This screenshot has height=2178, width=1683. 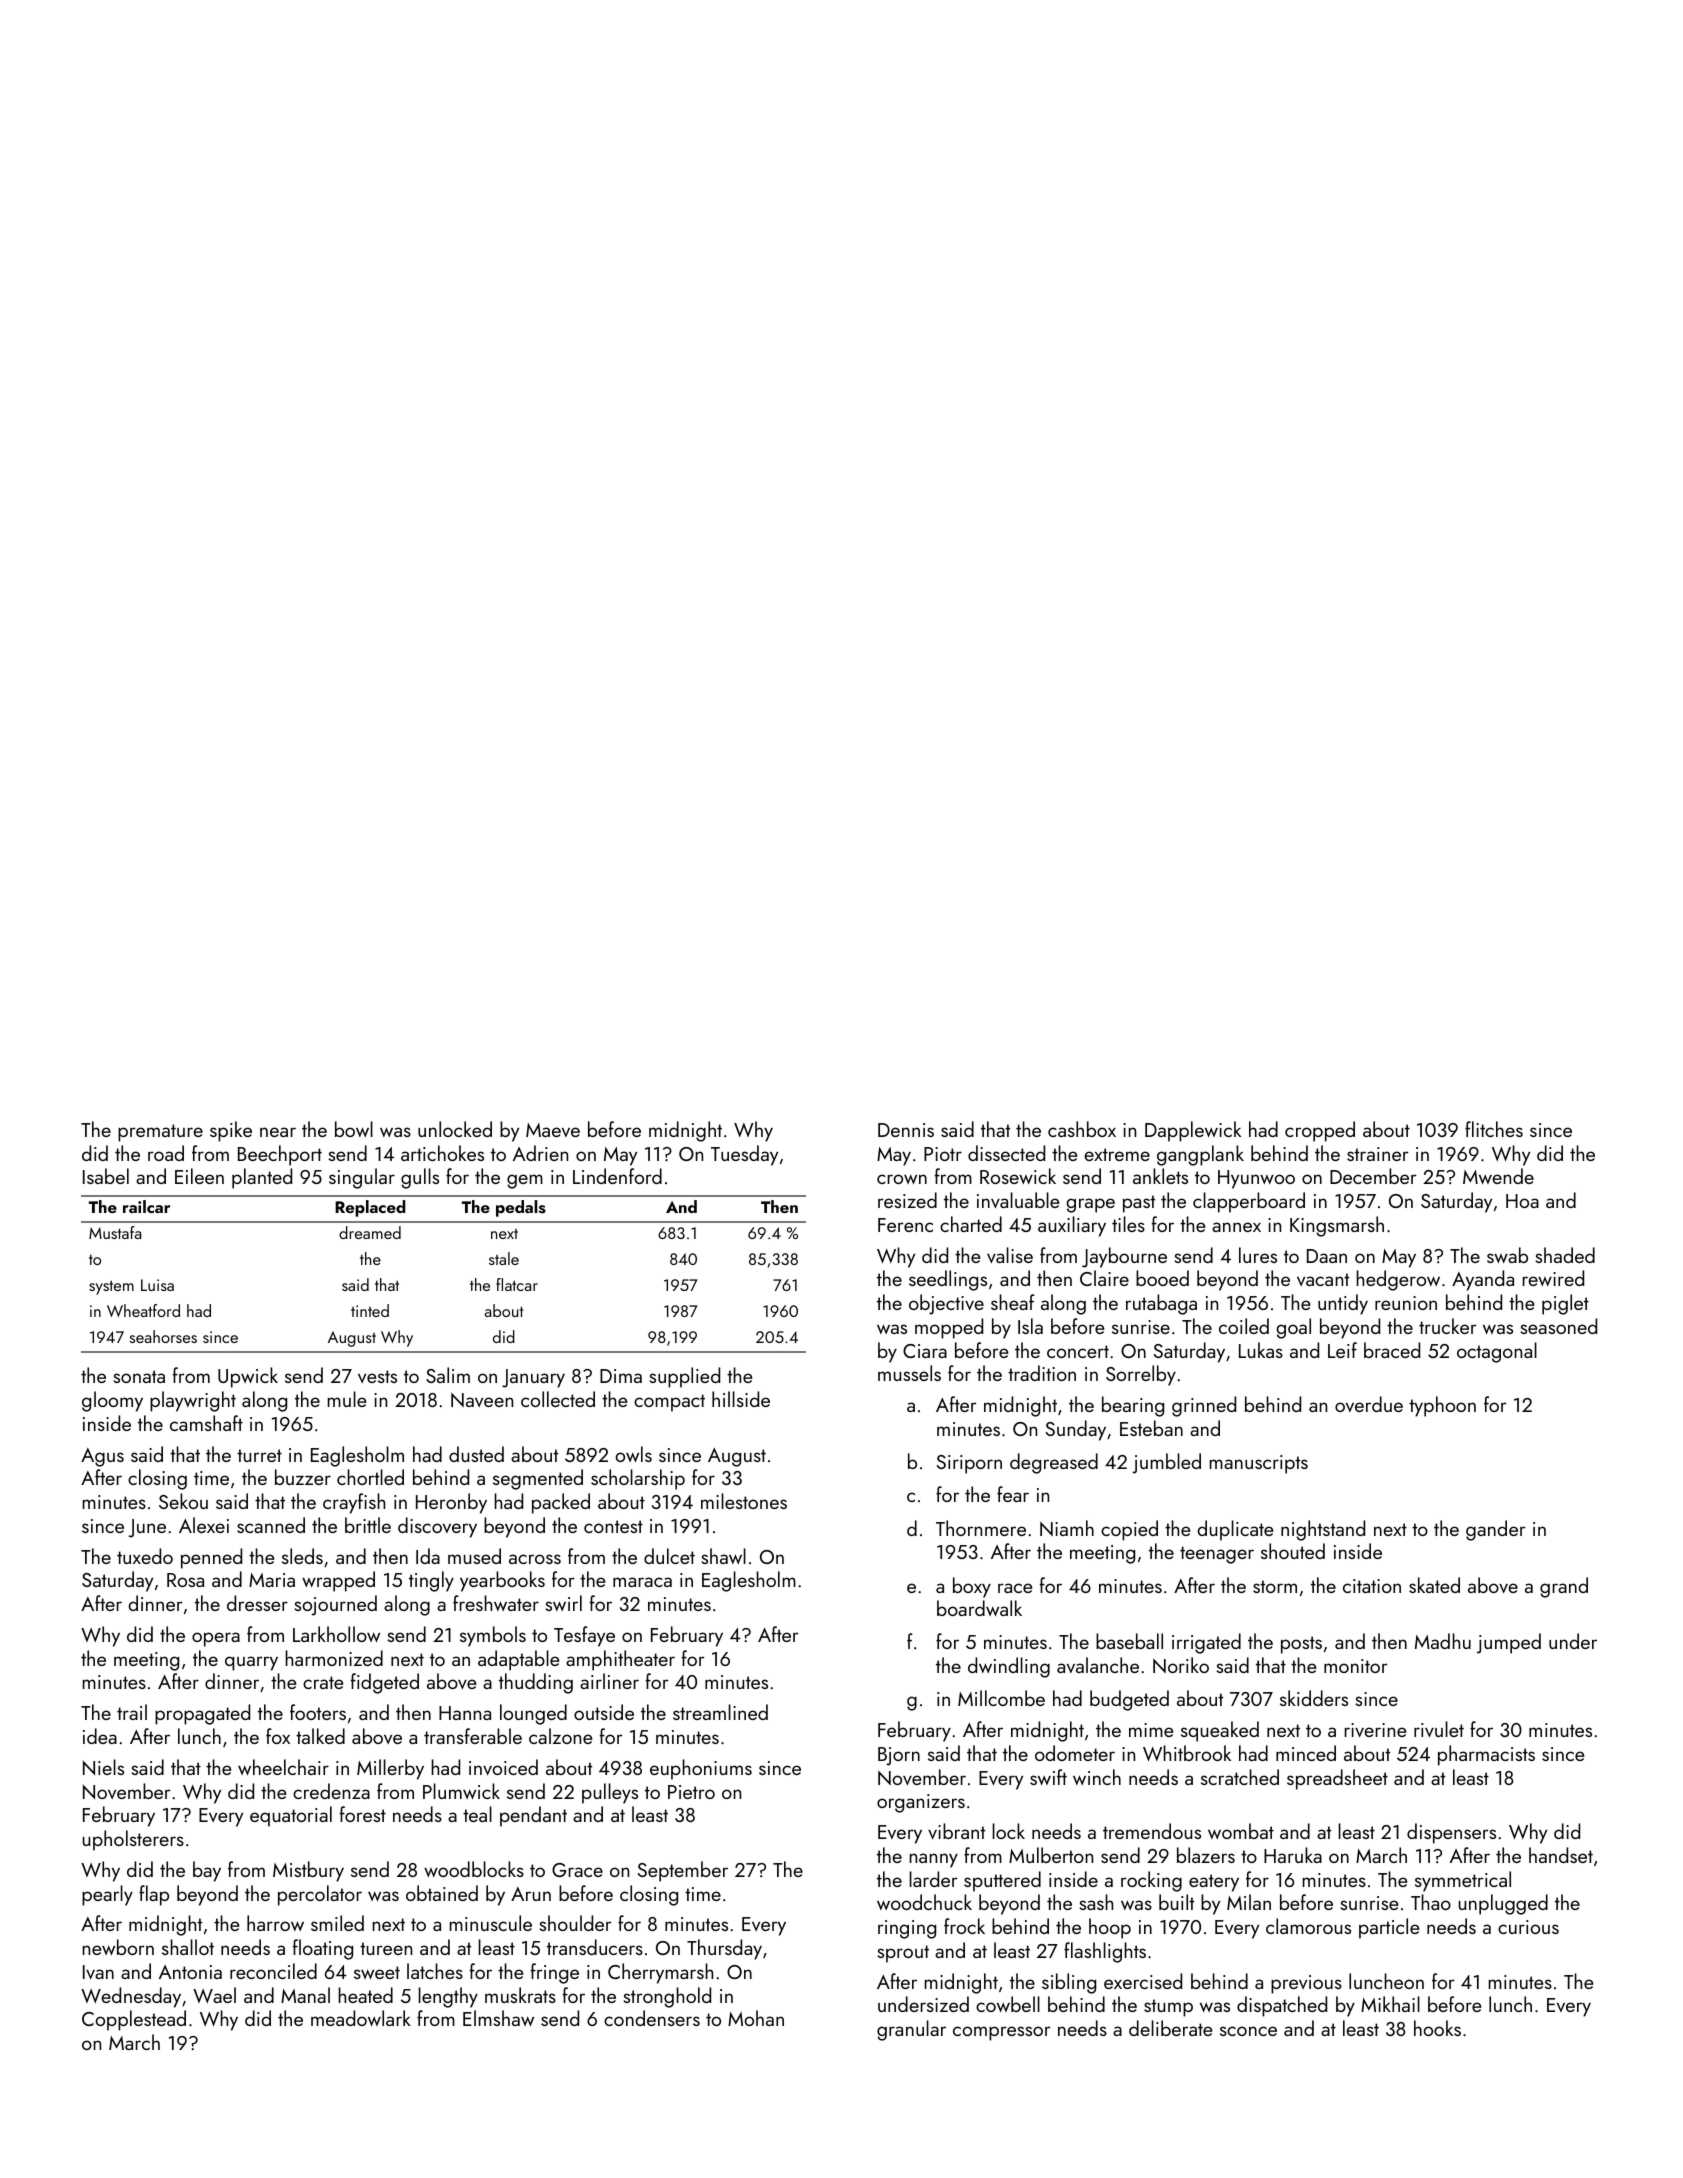 What do you see at coordinates (134, 2020) in the screenshot?
I see `Copplestead` at bounding box center [134, 2020].
